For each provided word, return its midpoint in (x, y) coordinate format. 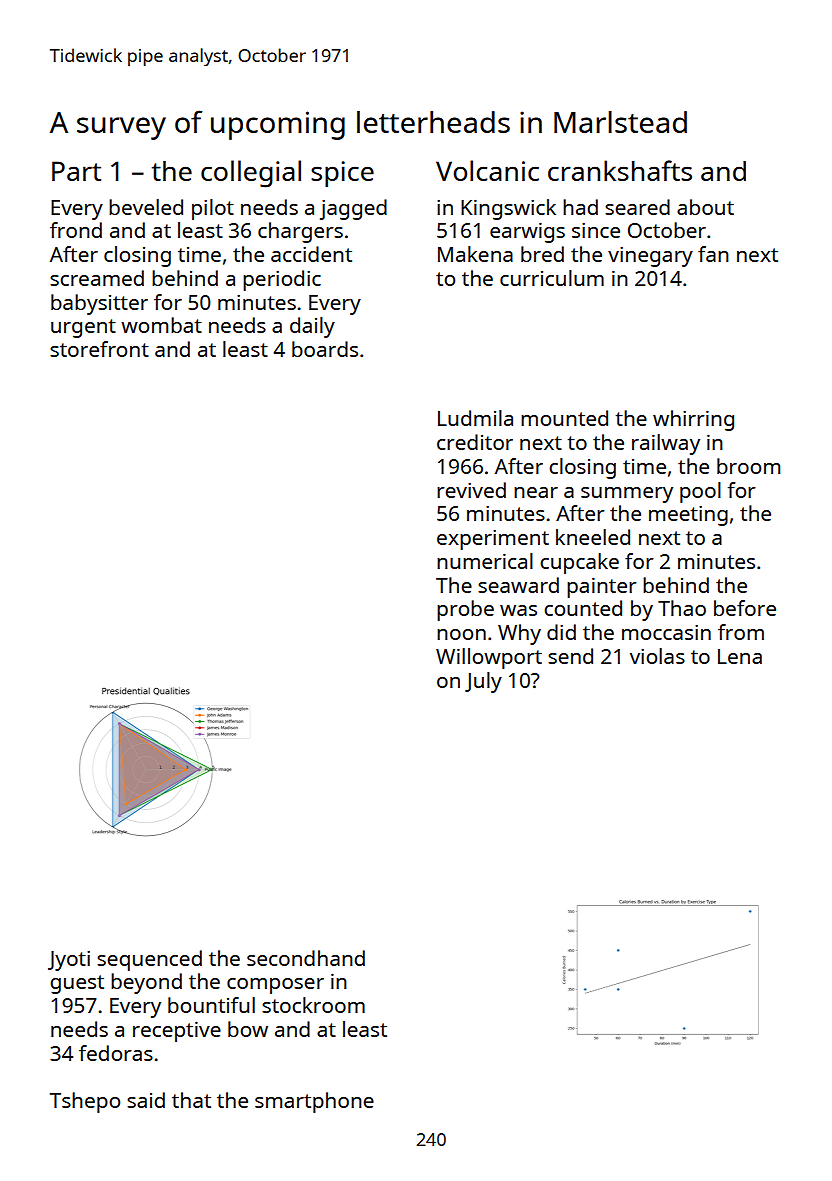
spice (342, 174)
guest (77, 984)
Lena (740, 656)
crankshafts (620, 170)
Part (76, 171)
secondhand (306, 958)
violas (657, 656)
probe (465, 610)
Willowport (489, 658)
